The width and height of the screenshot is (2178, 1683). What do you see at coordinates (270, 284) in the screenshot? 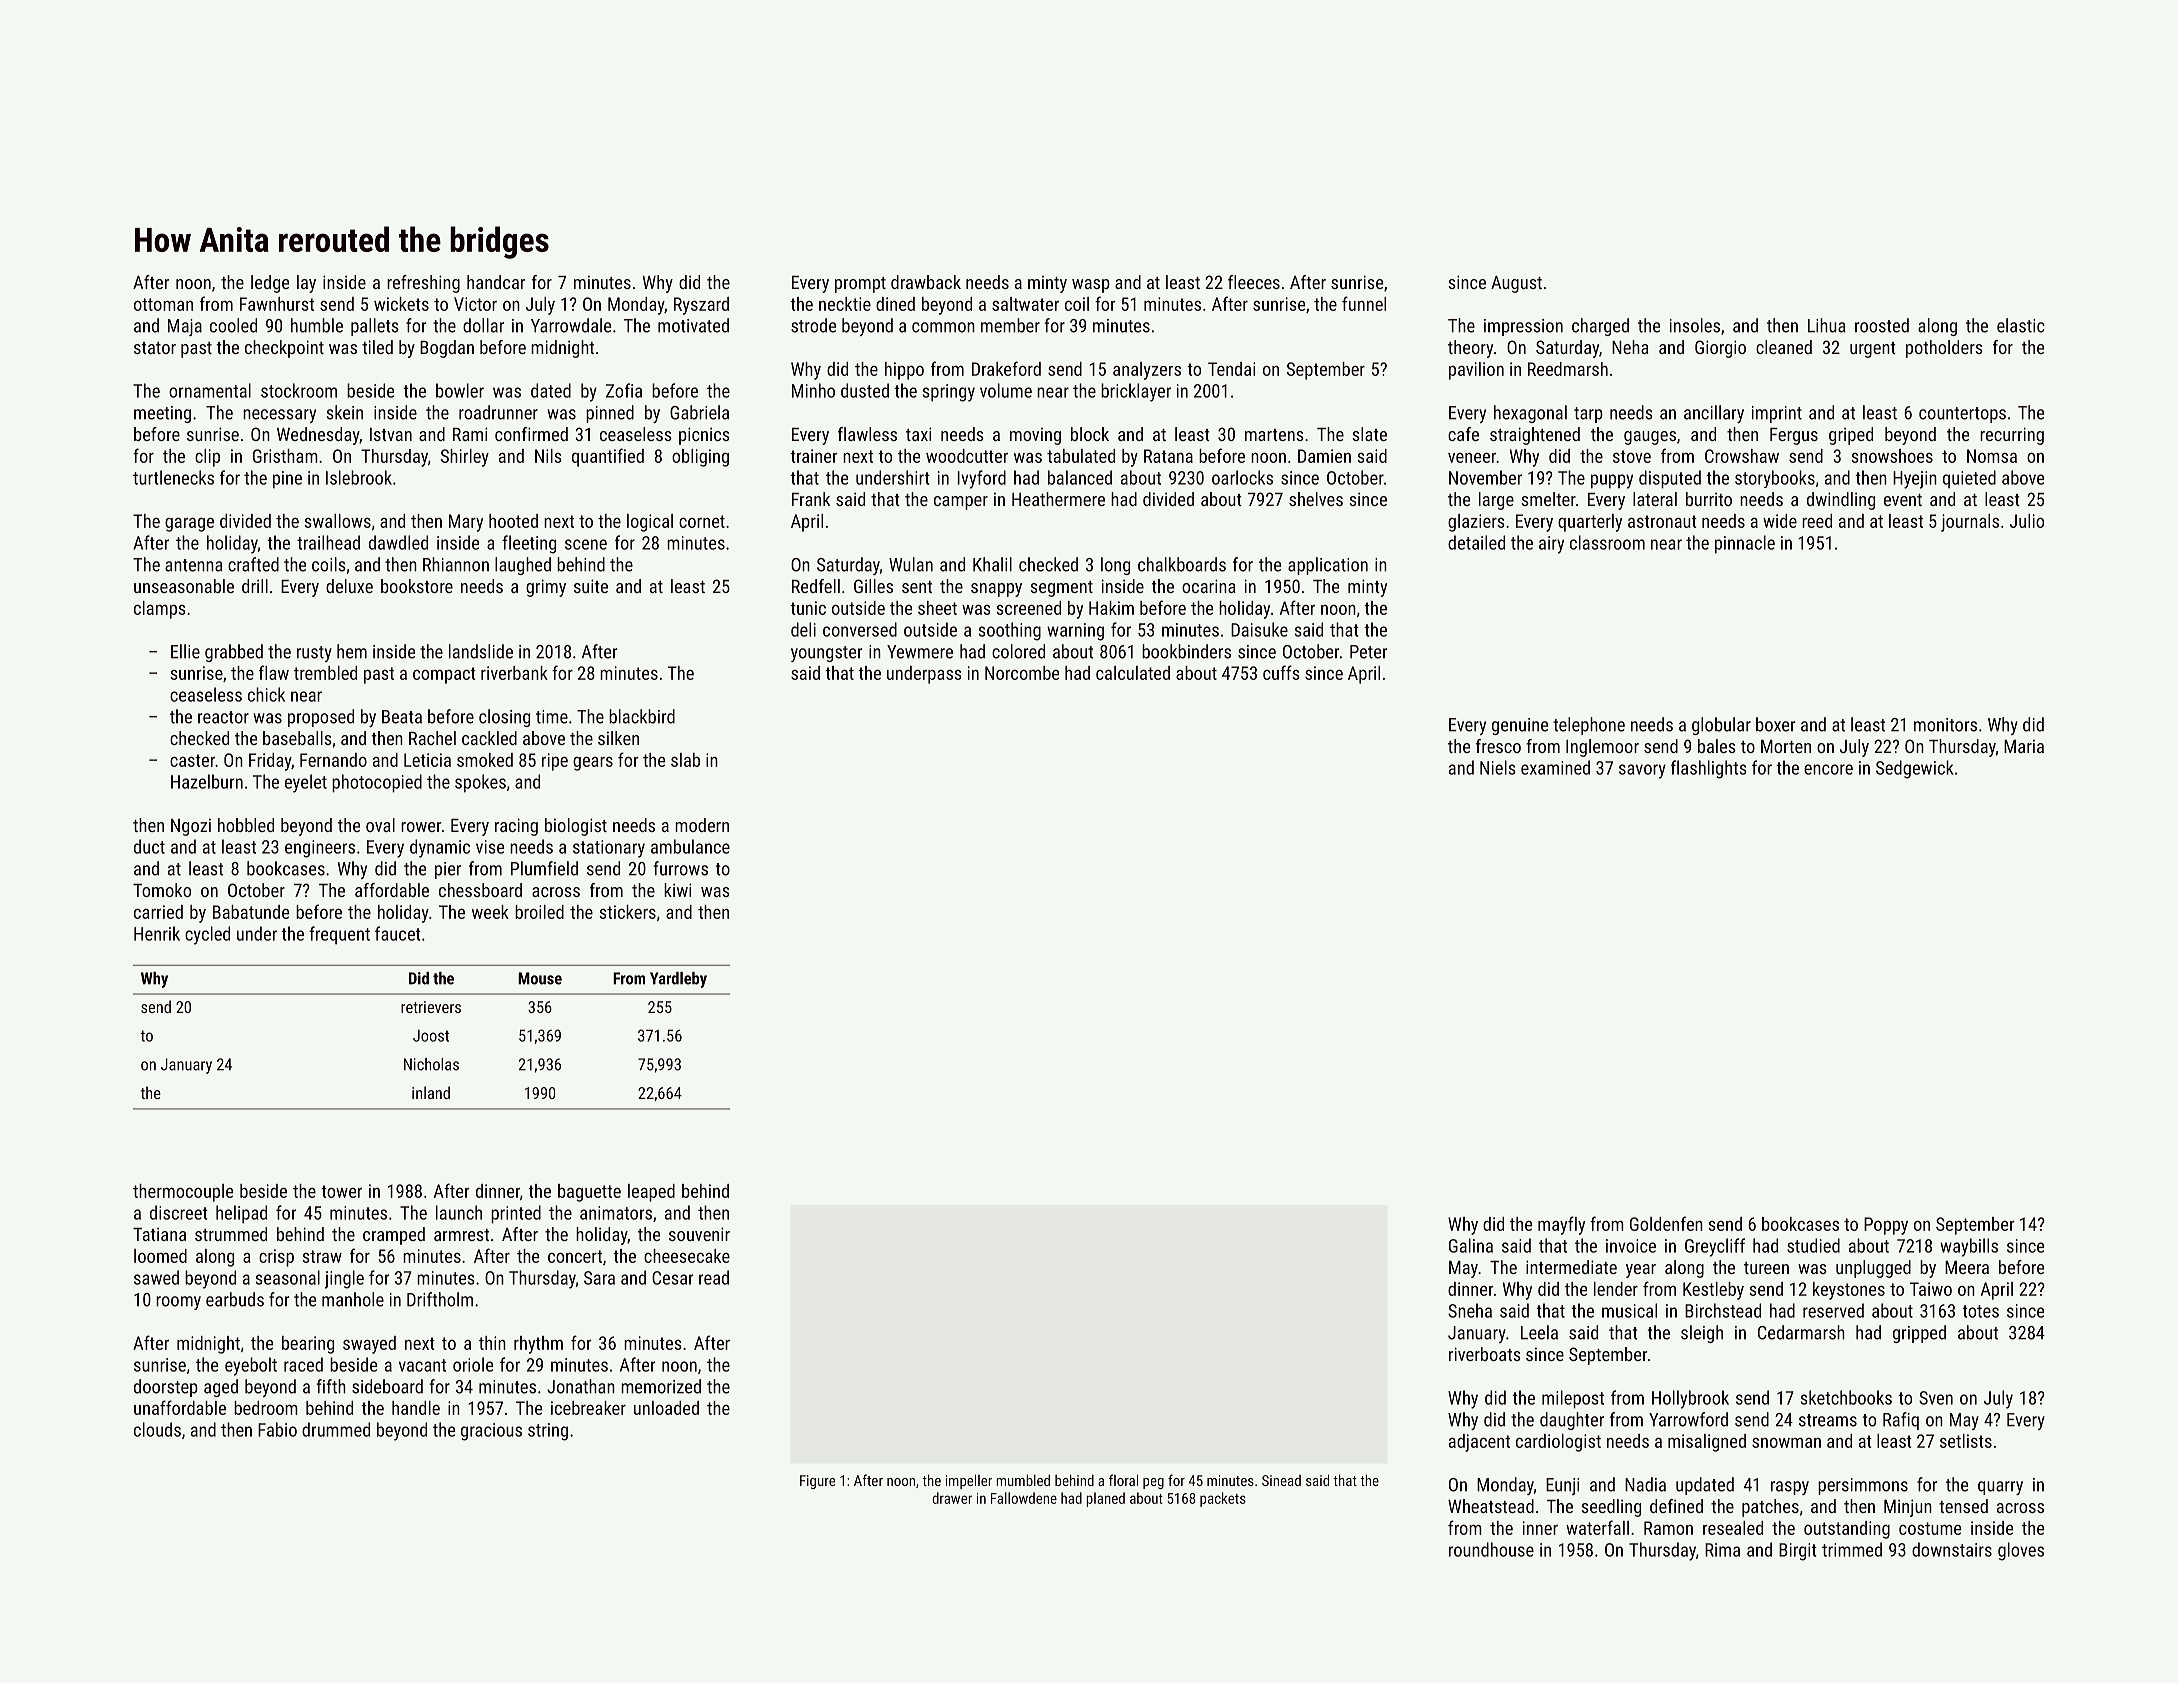
I see `ledge` at bounding box center [270, 284].
